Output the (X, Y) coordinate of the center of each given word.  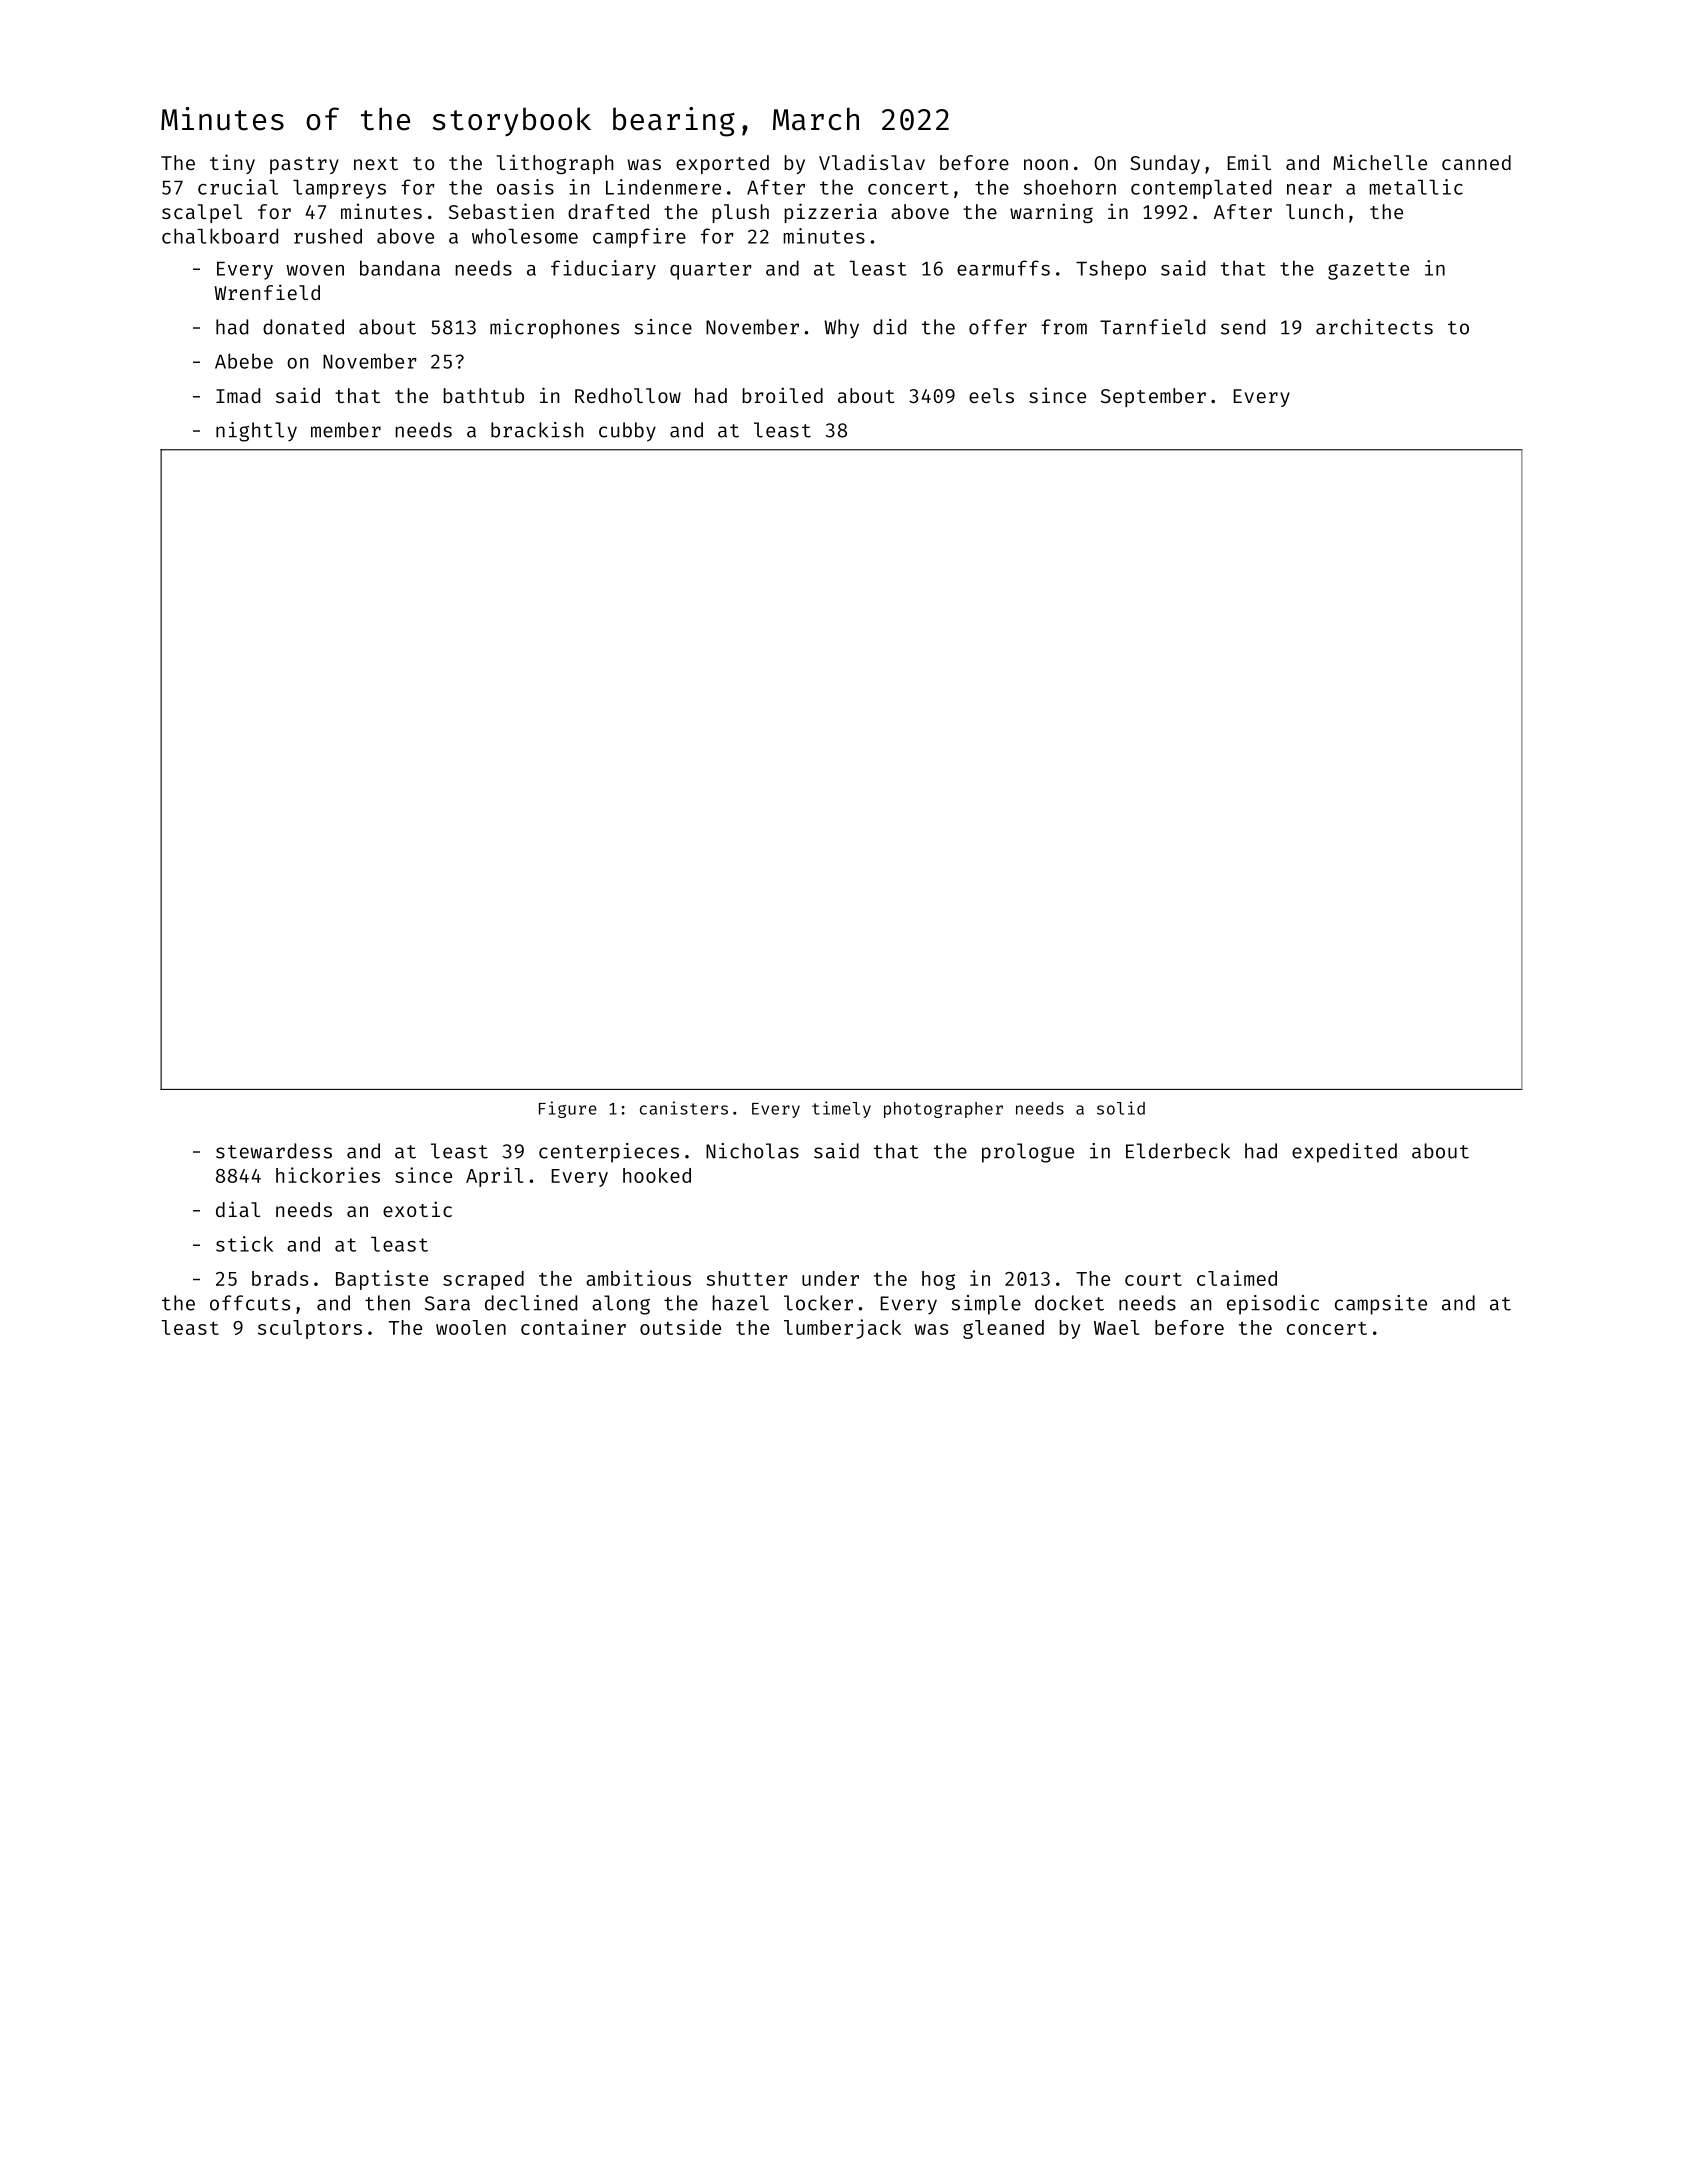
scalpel (202, 213)
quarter (711, 271)
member (346, 430)
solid (1121, 1108)
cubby (627, 432)
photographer (943, 1110)
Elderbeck (1178, 1151)
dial (238, 1209)
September (1153, 397)
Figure (568, 1109)
